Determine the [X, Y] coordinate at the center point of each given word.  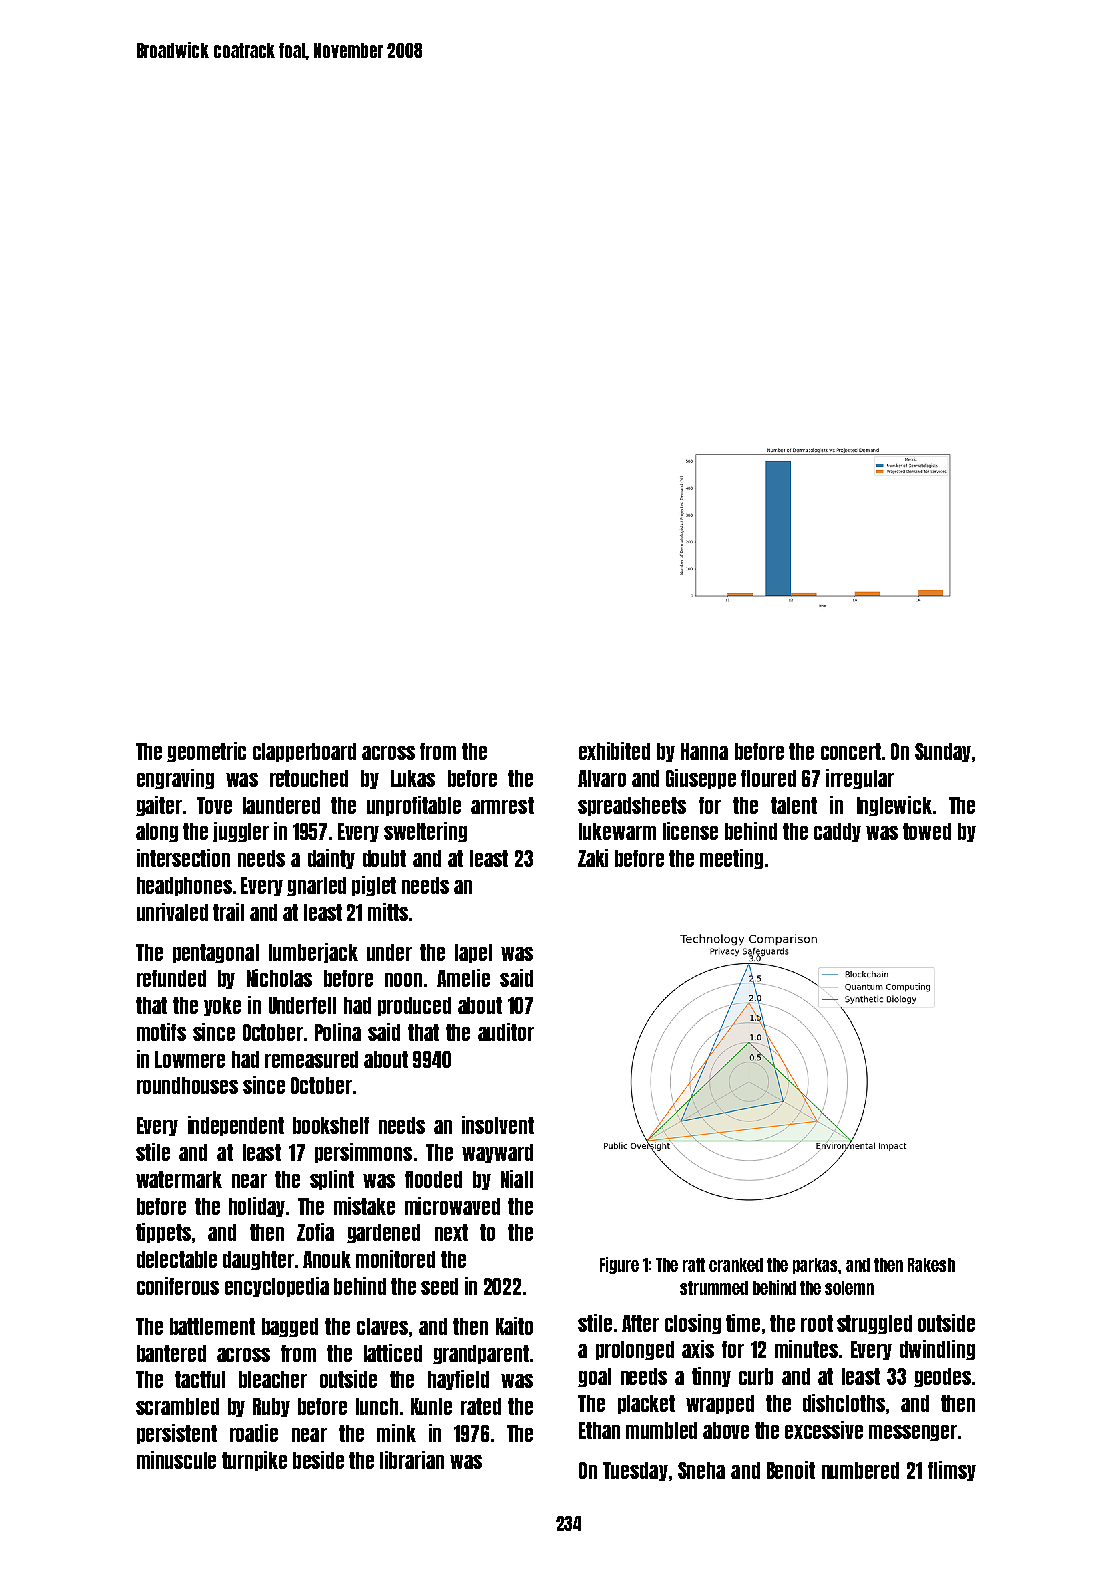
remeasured [311, 1059]
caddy [837, 832]
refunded [171, 978]
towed [927, 831]
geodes [942, 1377]
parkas [816, 1266]
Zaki [593, 858]
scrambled [177, 1406]
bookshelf [331, 1125]
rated [481, 1406]
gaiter [159, 806]
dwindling [937, 1350]
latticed [393, 1353]
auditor [506, 1032]
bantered [171, 1353]
